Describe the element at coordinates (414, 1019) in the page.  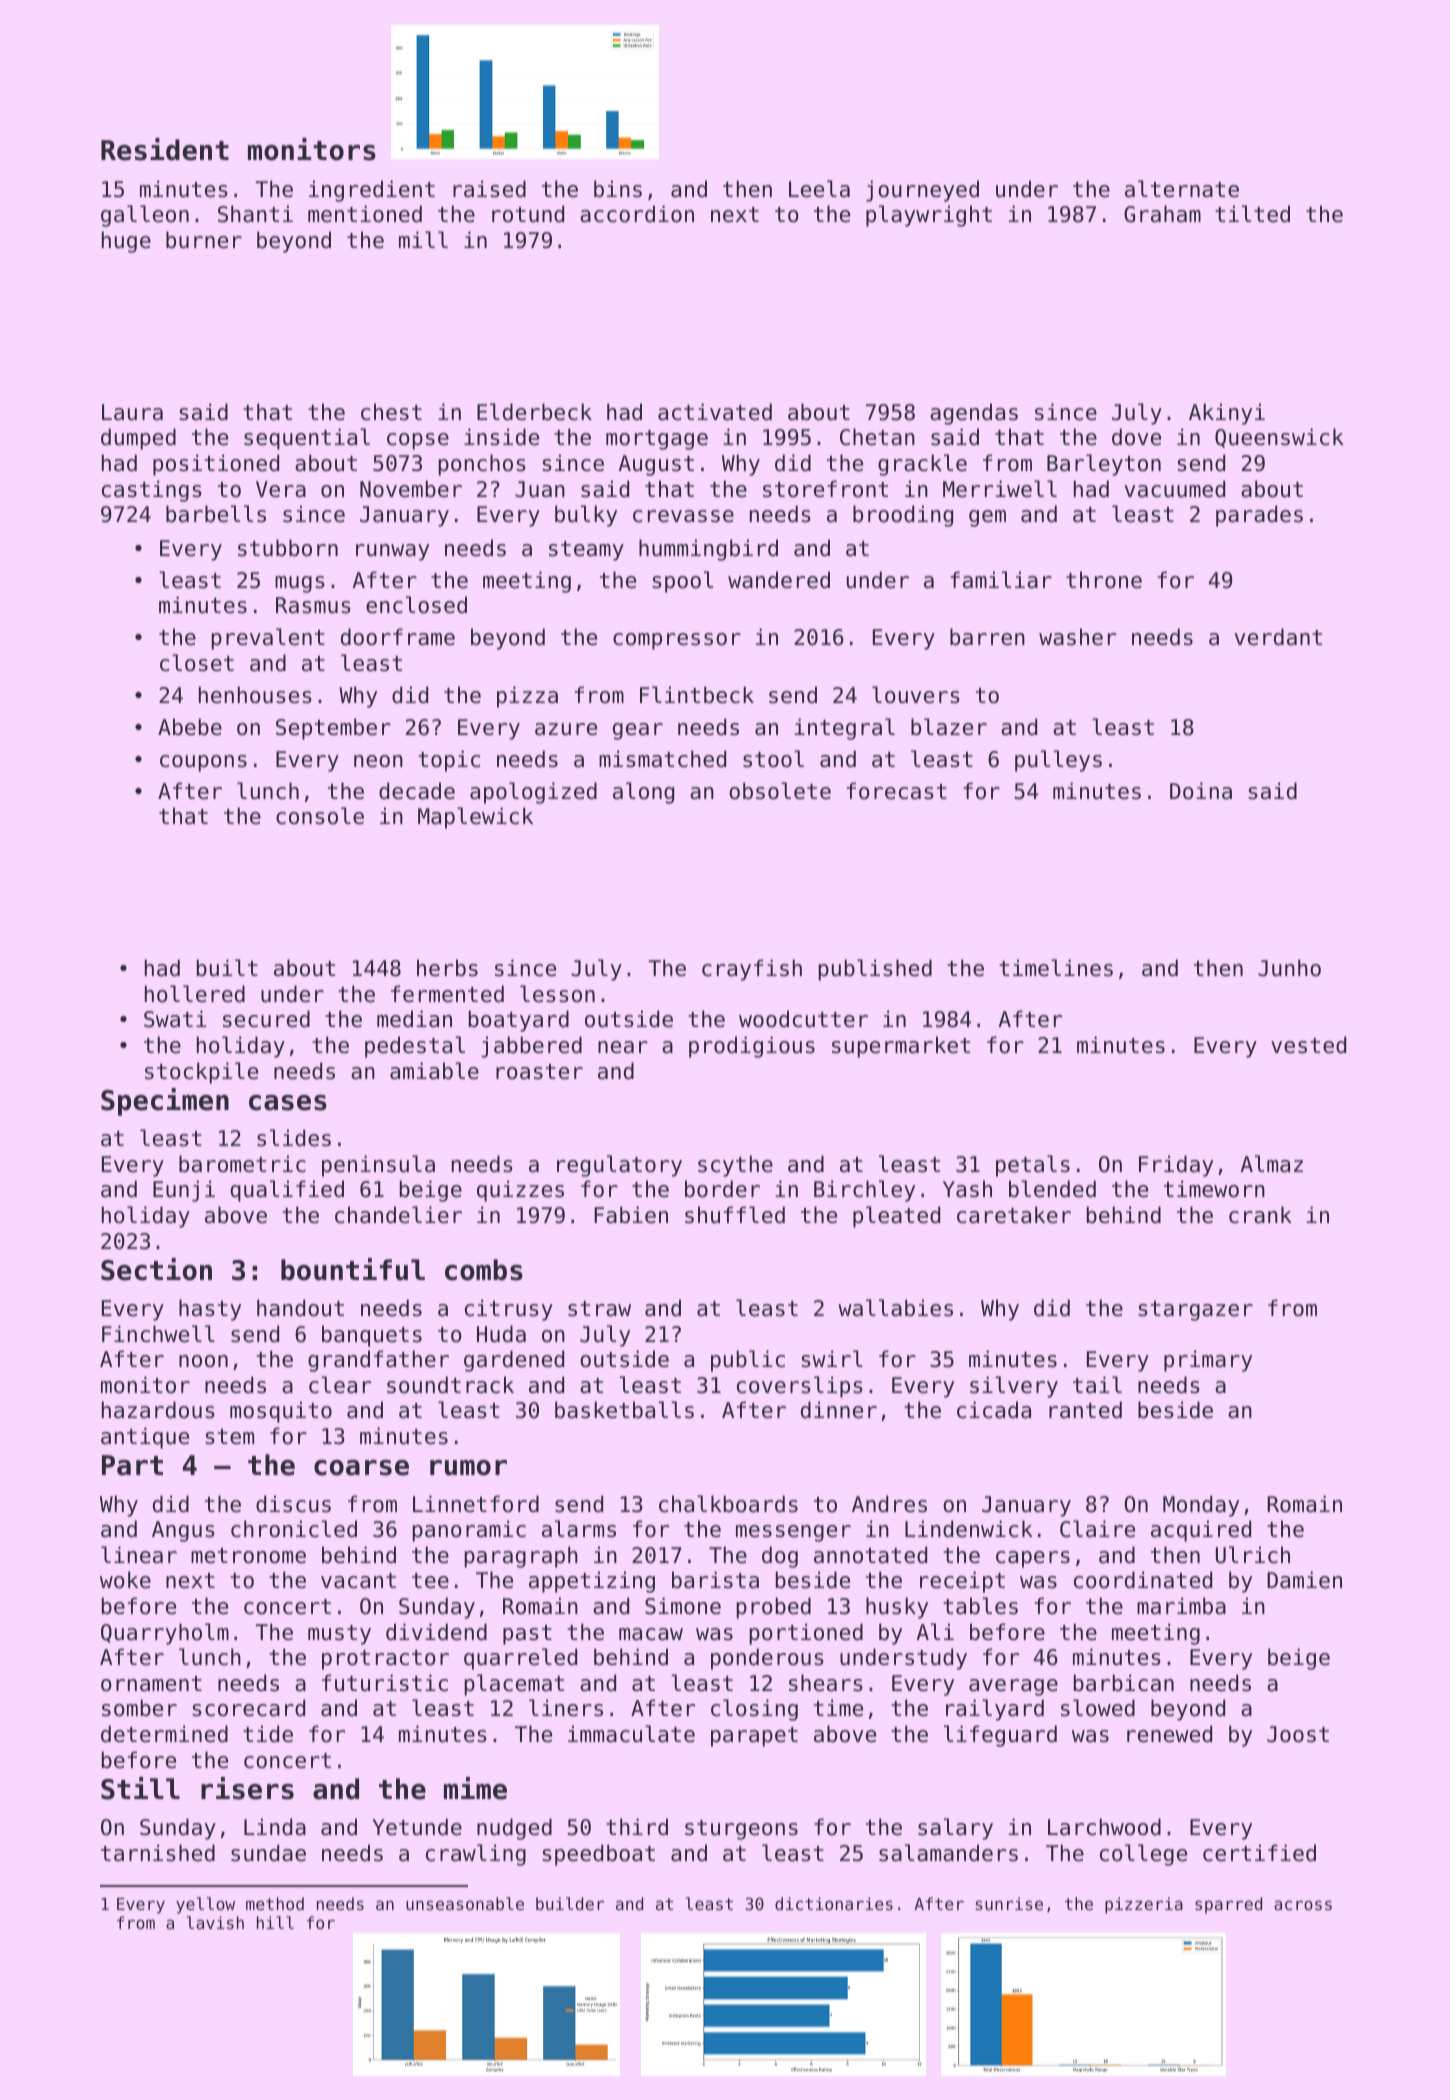
I see `median` at that location.
